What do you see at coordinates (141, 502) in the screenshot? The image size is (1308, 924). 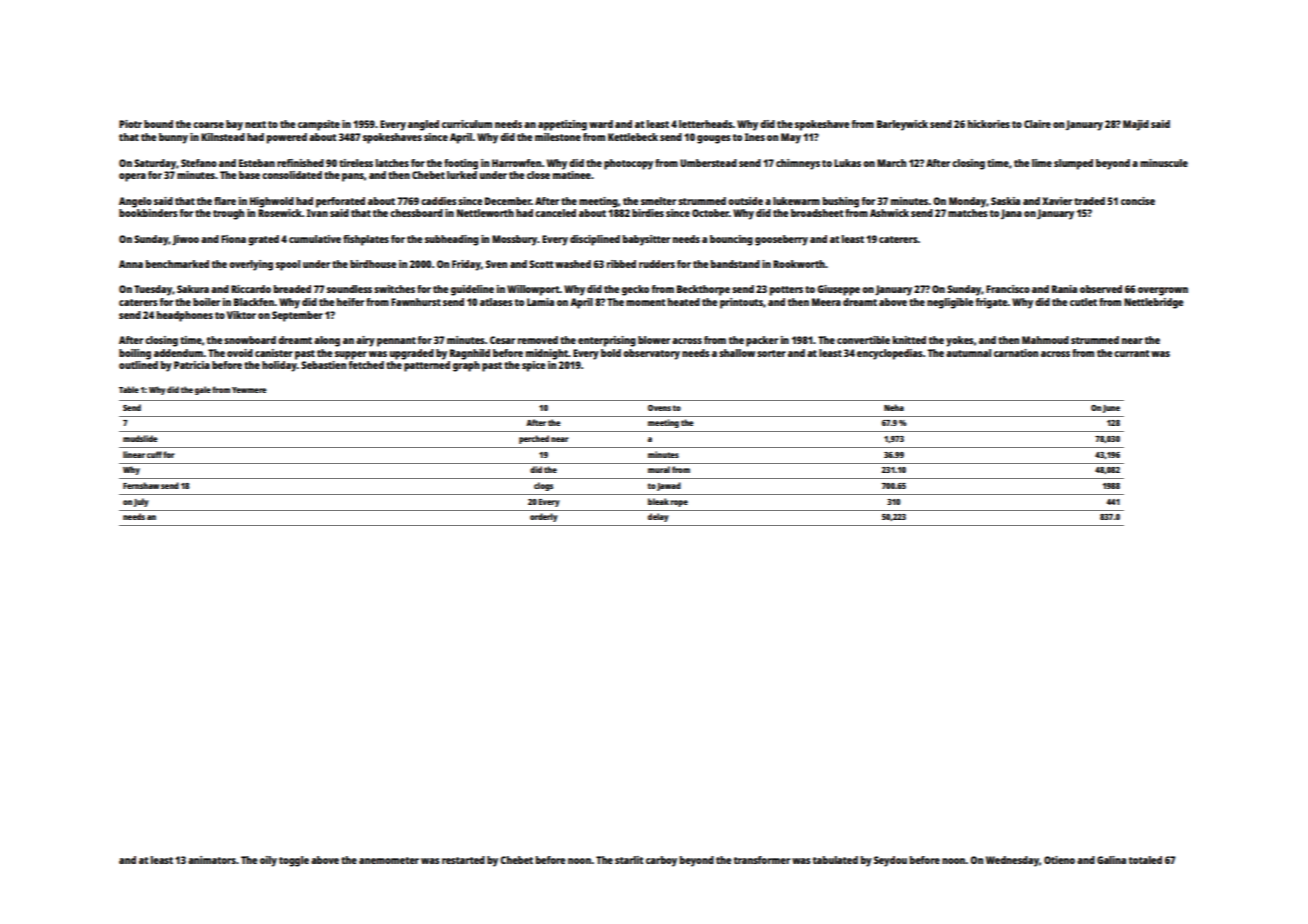 I see `July` at bounding box center [141, 502].
